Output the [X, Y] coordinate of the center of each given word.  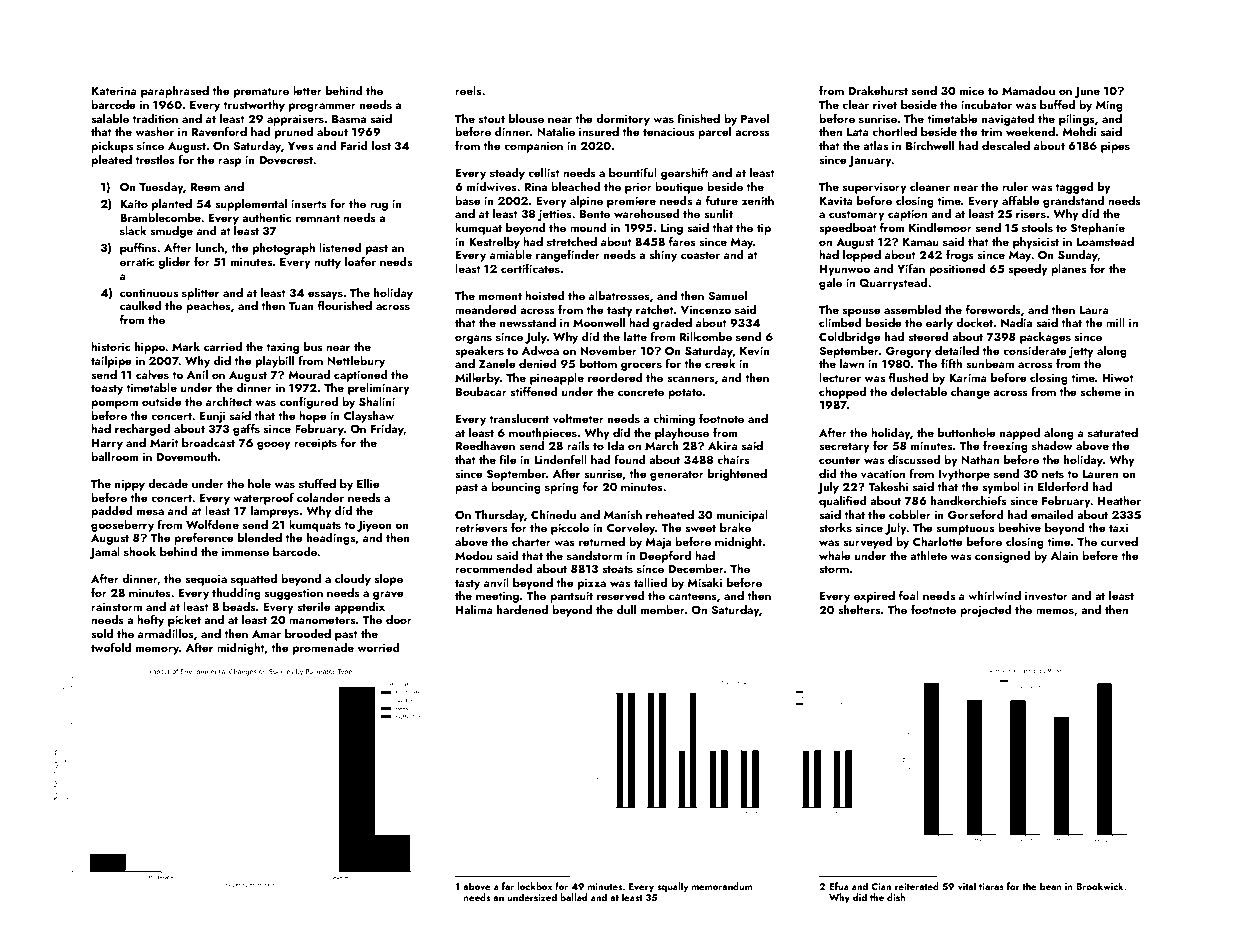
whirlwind [994, 595]
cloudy [353, 580]
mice [972, 90]
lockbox [534, 886]
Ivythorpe [964, 475]
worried [379, 647]
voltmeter [578, 418]
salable [110, 118]
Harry [107, 444]
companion [533, 147]
